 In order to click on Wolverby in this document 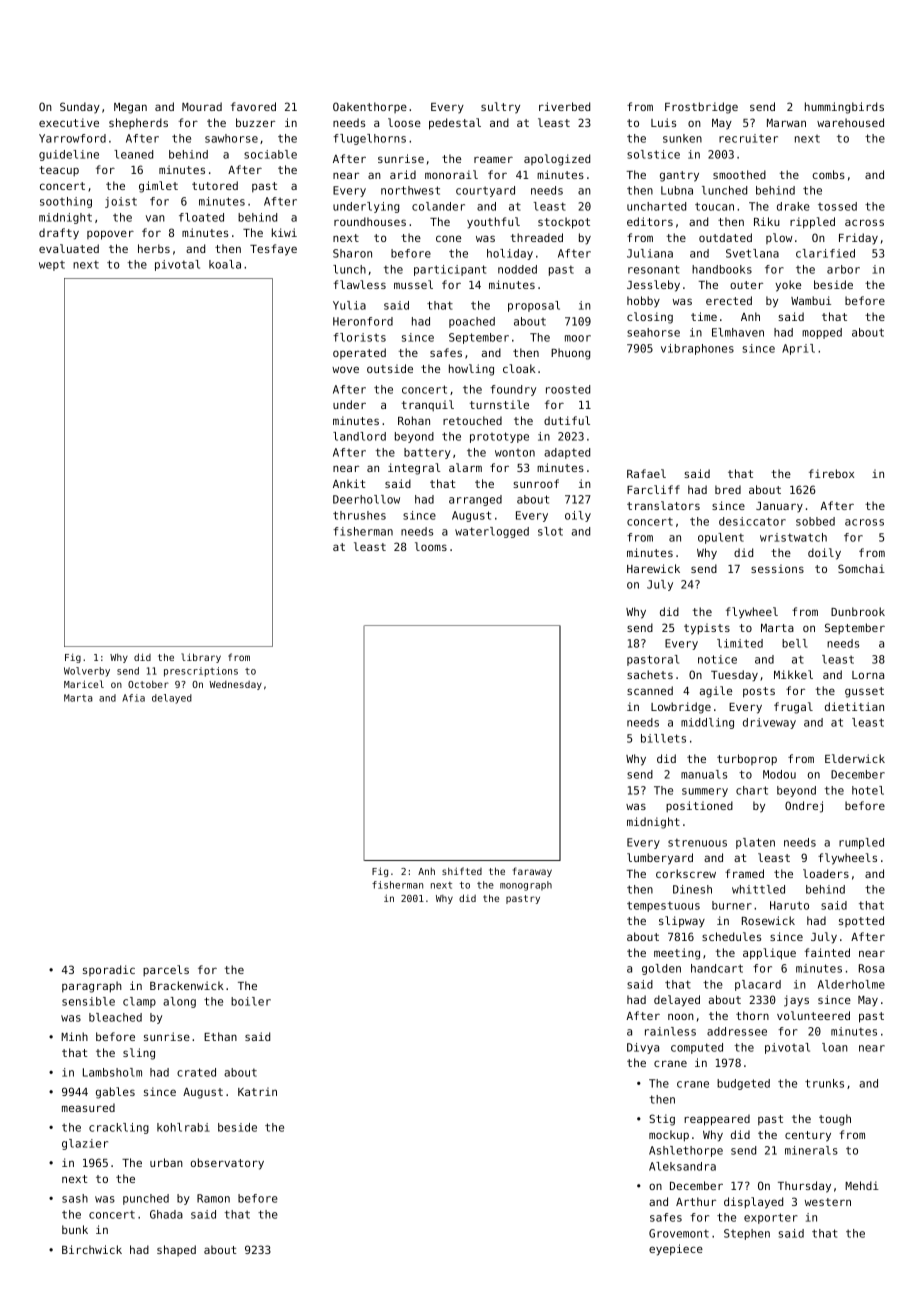, I will do `click(87, 672)`.
